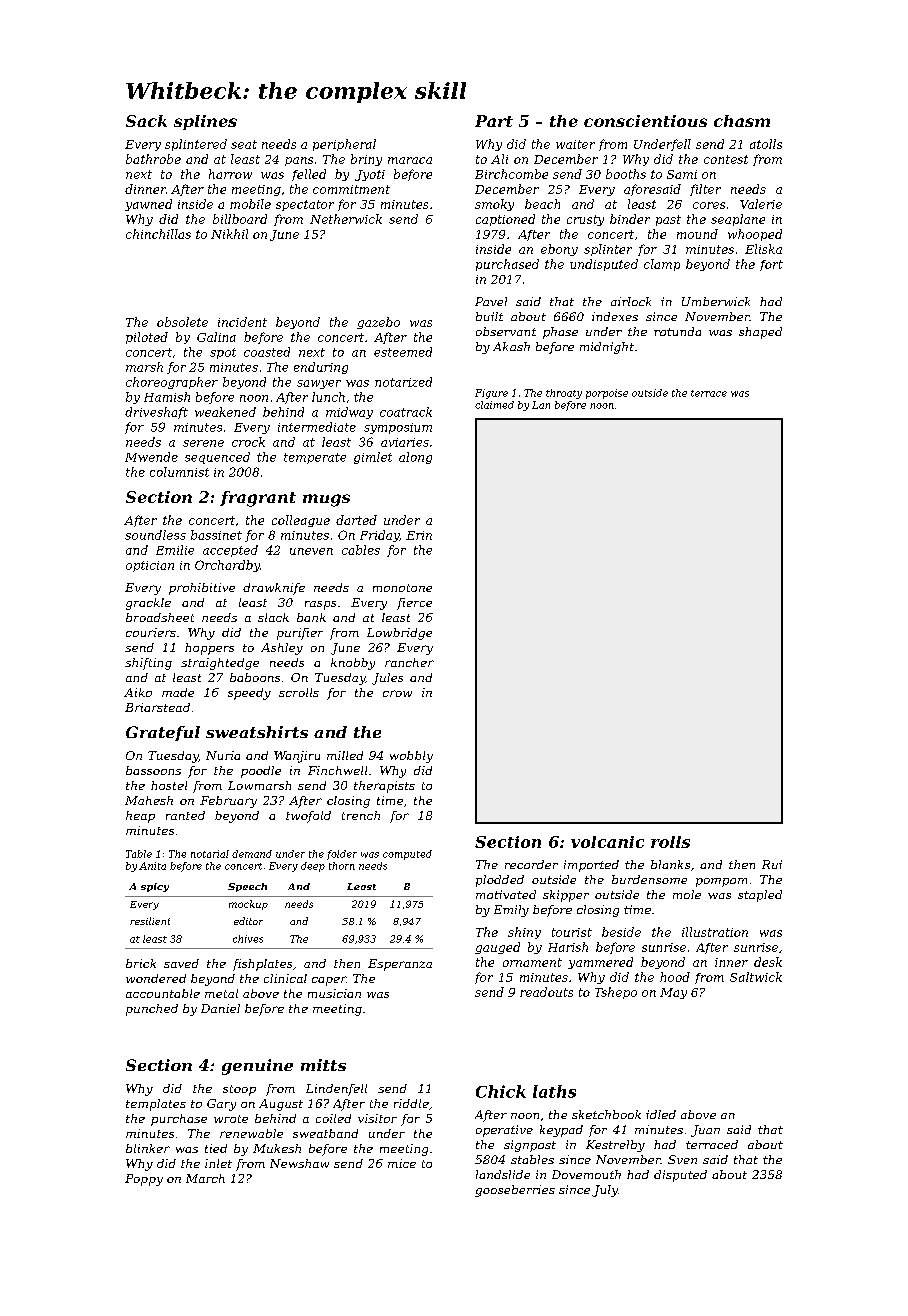 The image size is (908, 1316). Describe the element at coordinates (344, 145) in the page. I see `peripheral` at that location.
